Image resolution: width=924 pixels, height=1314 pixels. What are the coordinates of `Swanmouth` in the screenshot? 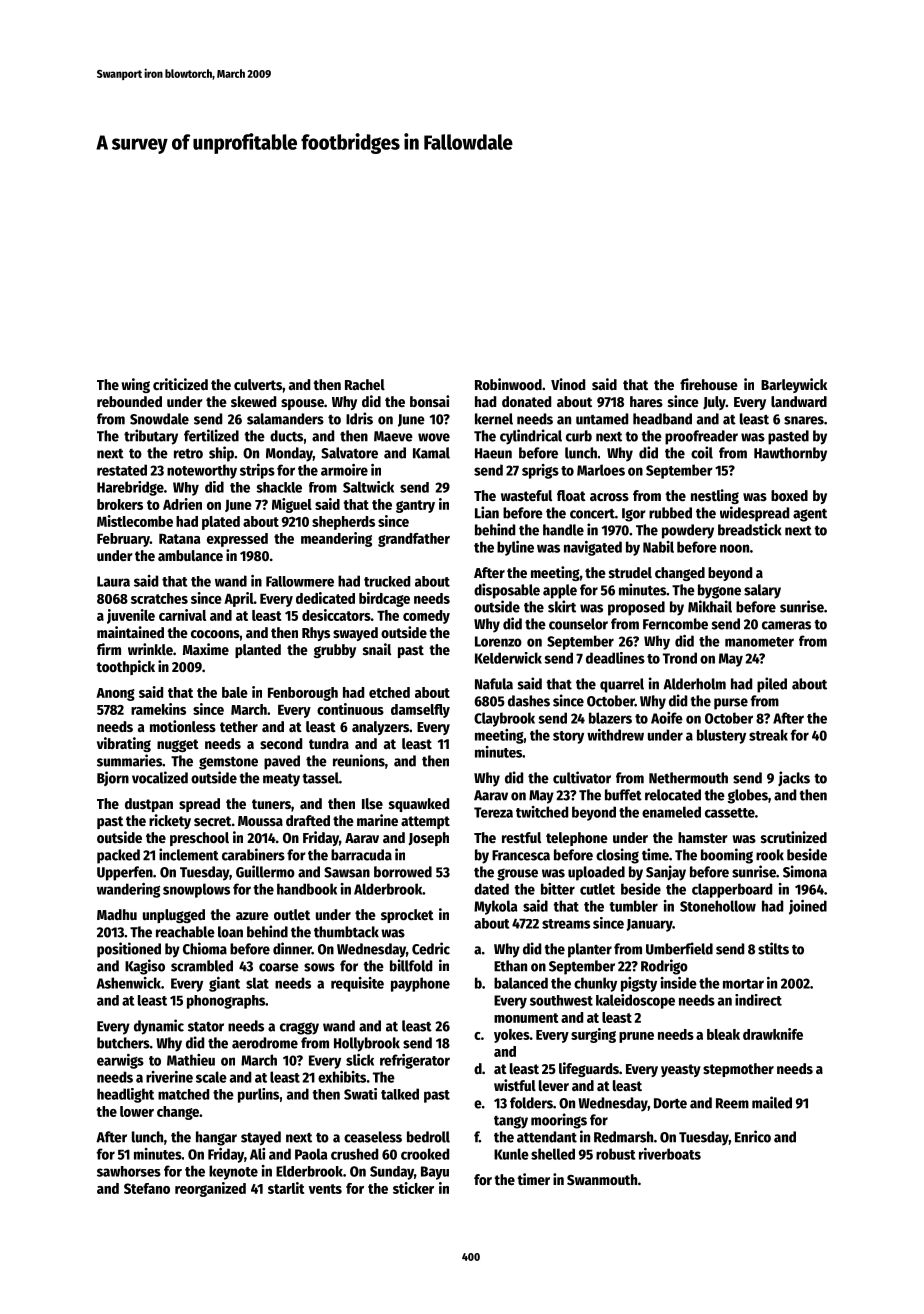 It's located at (602, 1179).
